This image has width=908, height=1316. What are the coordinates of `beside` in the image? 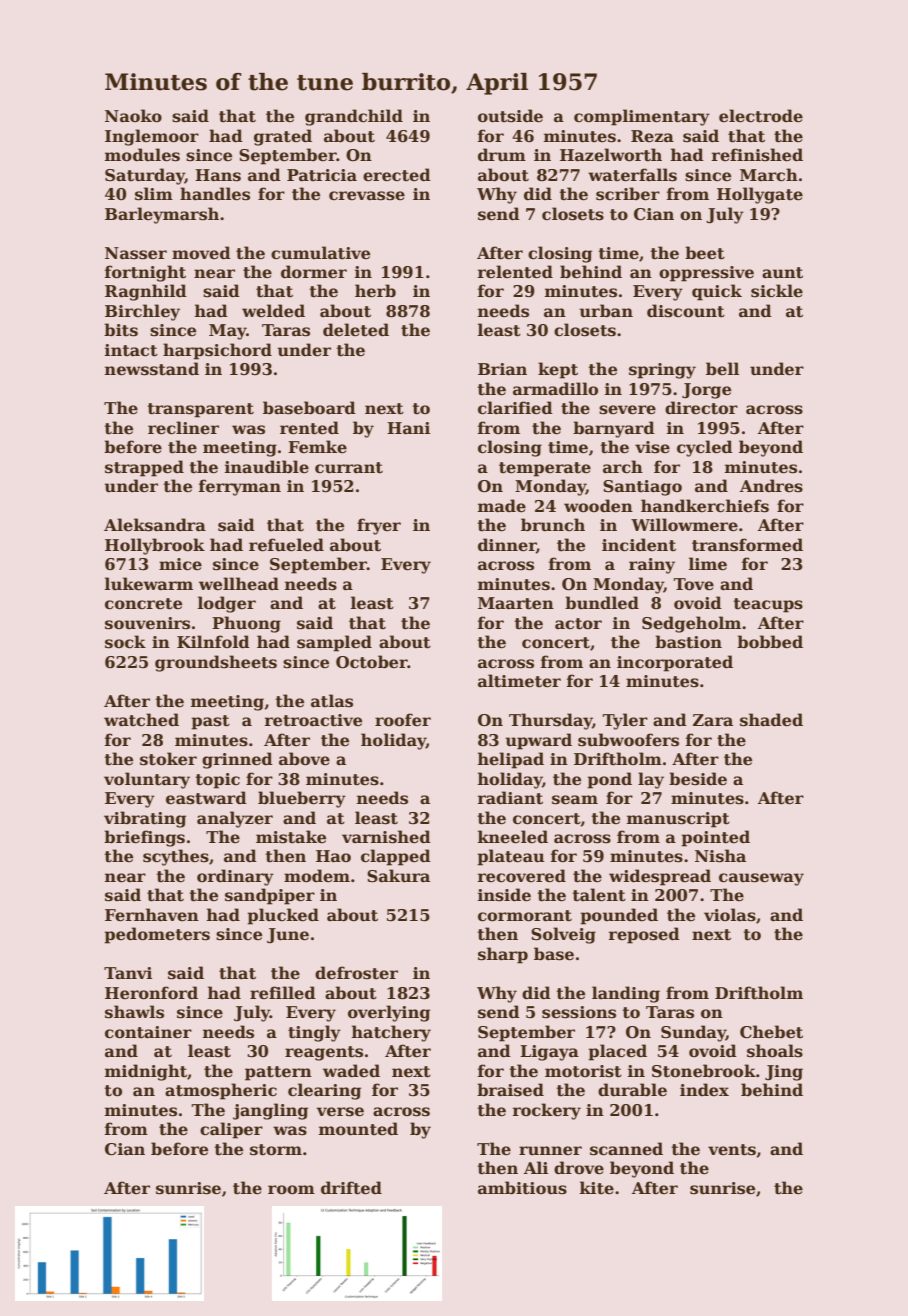 It's located at (698, 779).
